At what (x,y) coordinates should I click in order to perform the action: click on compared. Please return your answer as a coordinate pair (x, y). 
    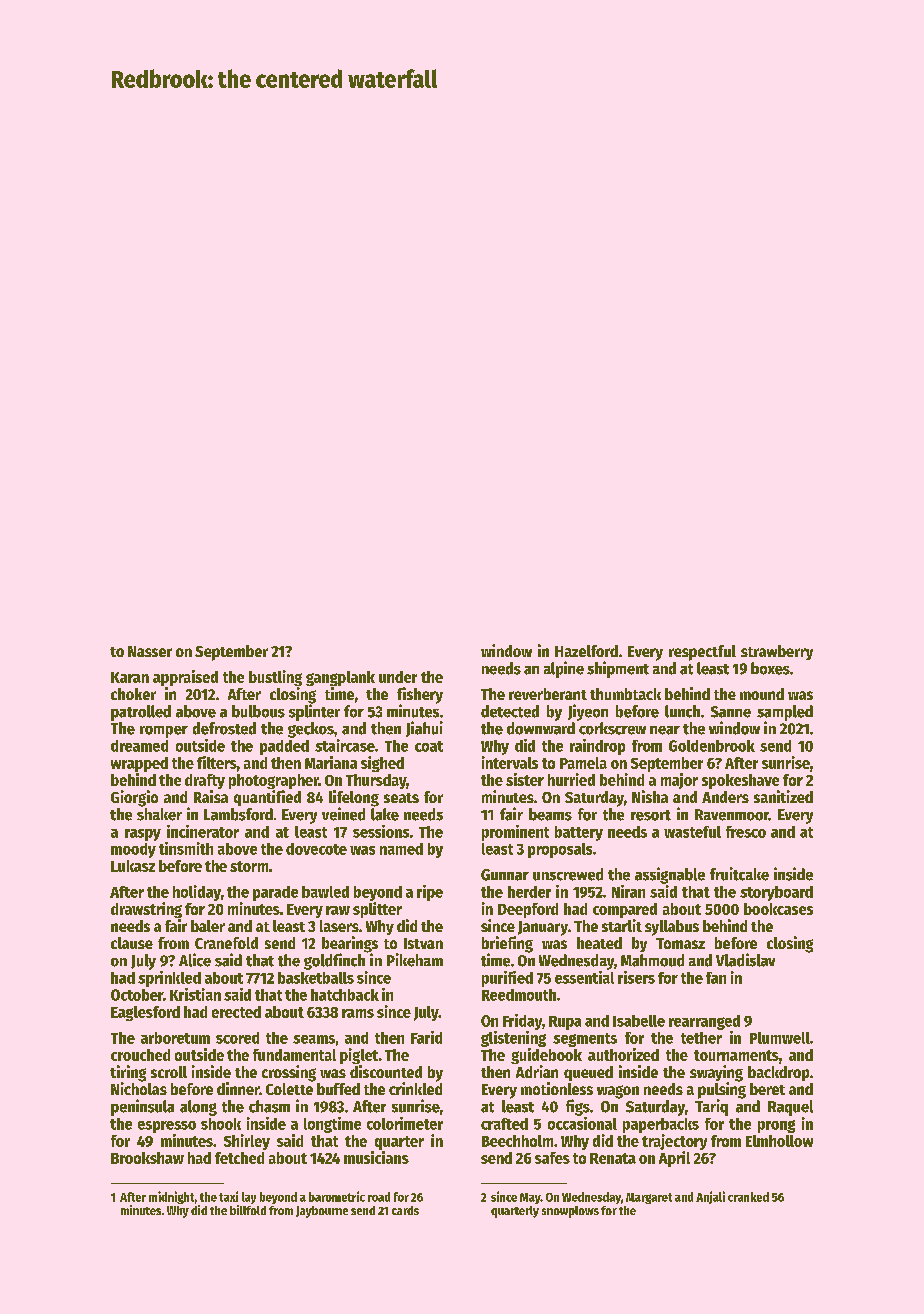
    Looking at the image, I should click on (625, 910).
